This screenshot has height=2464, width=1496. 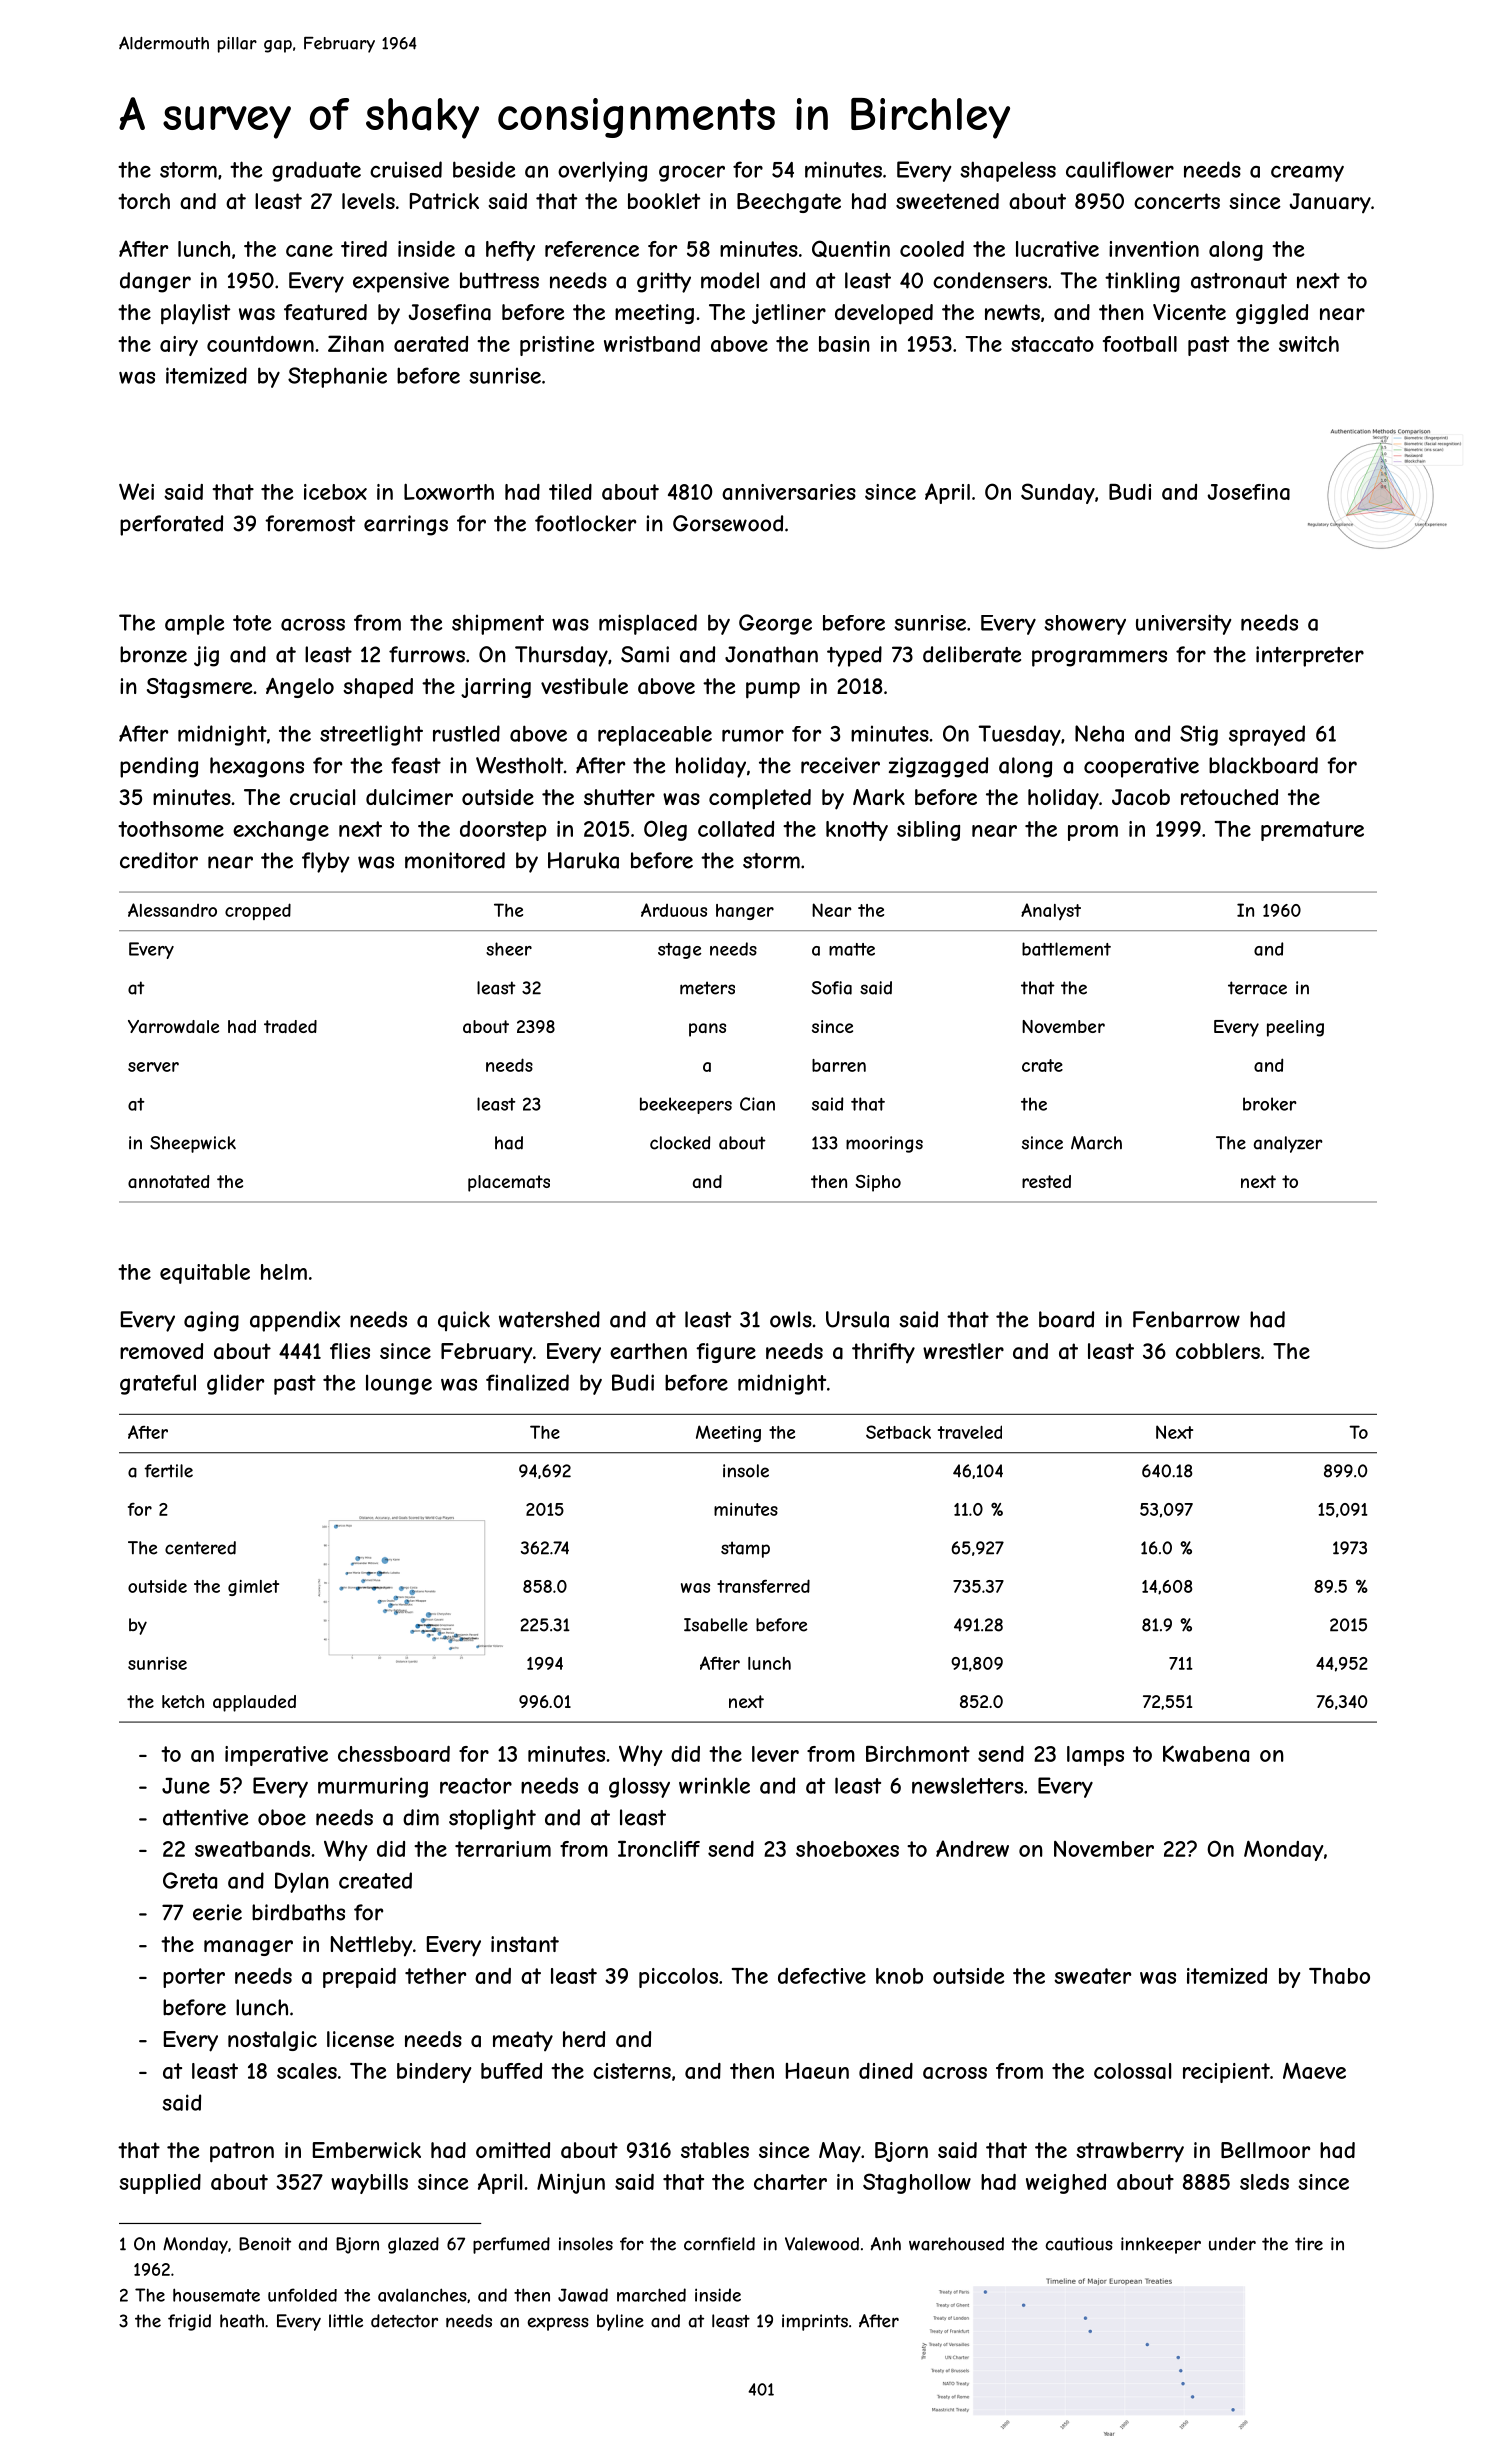 I want to click on cauliflower, so click(x=1120, y=169).
